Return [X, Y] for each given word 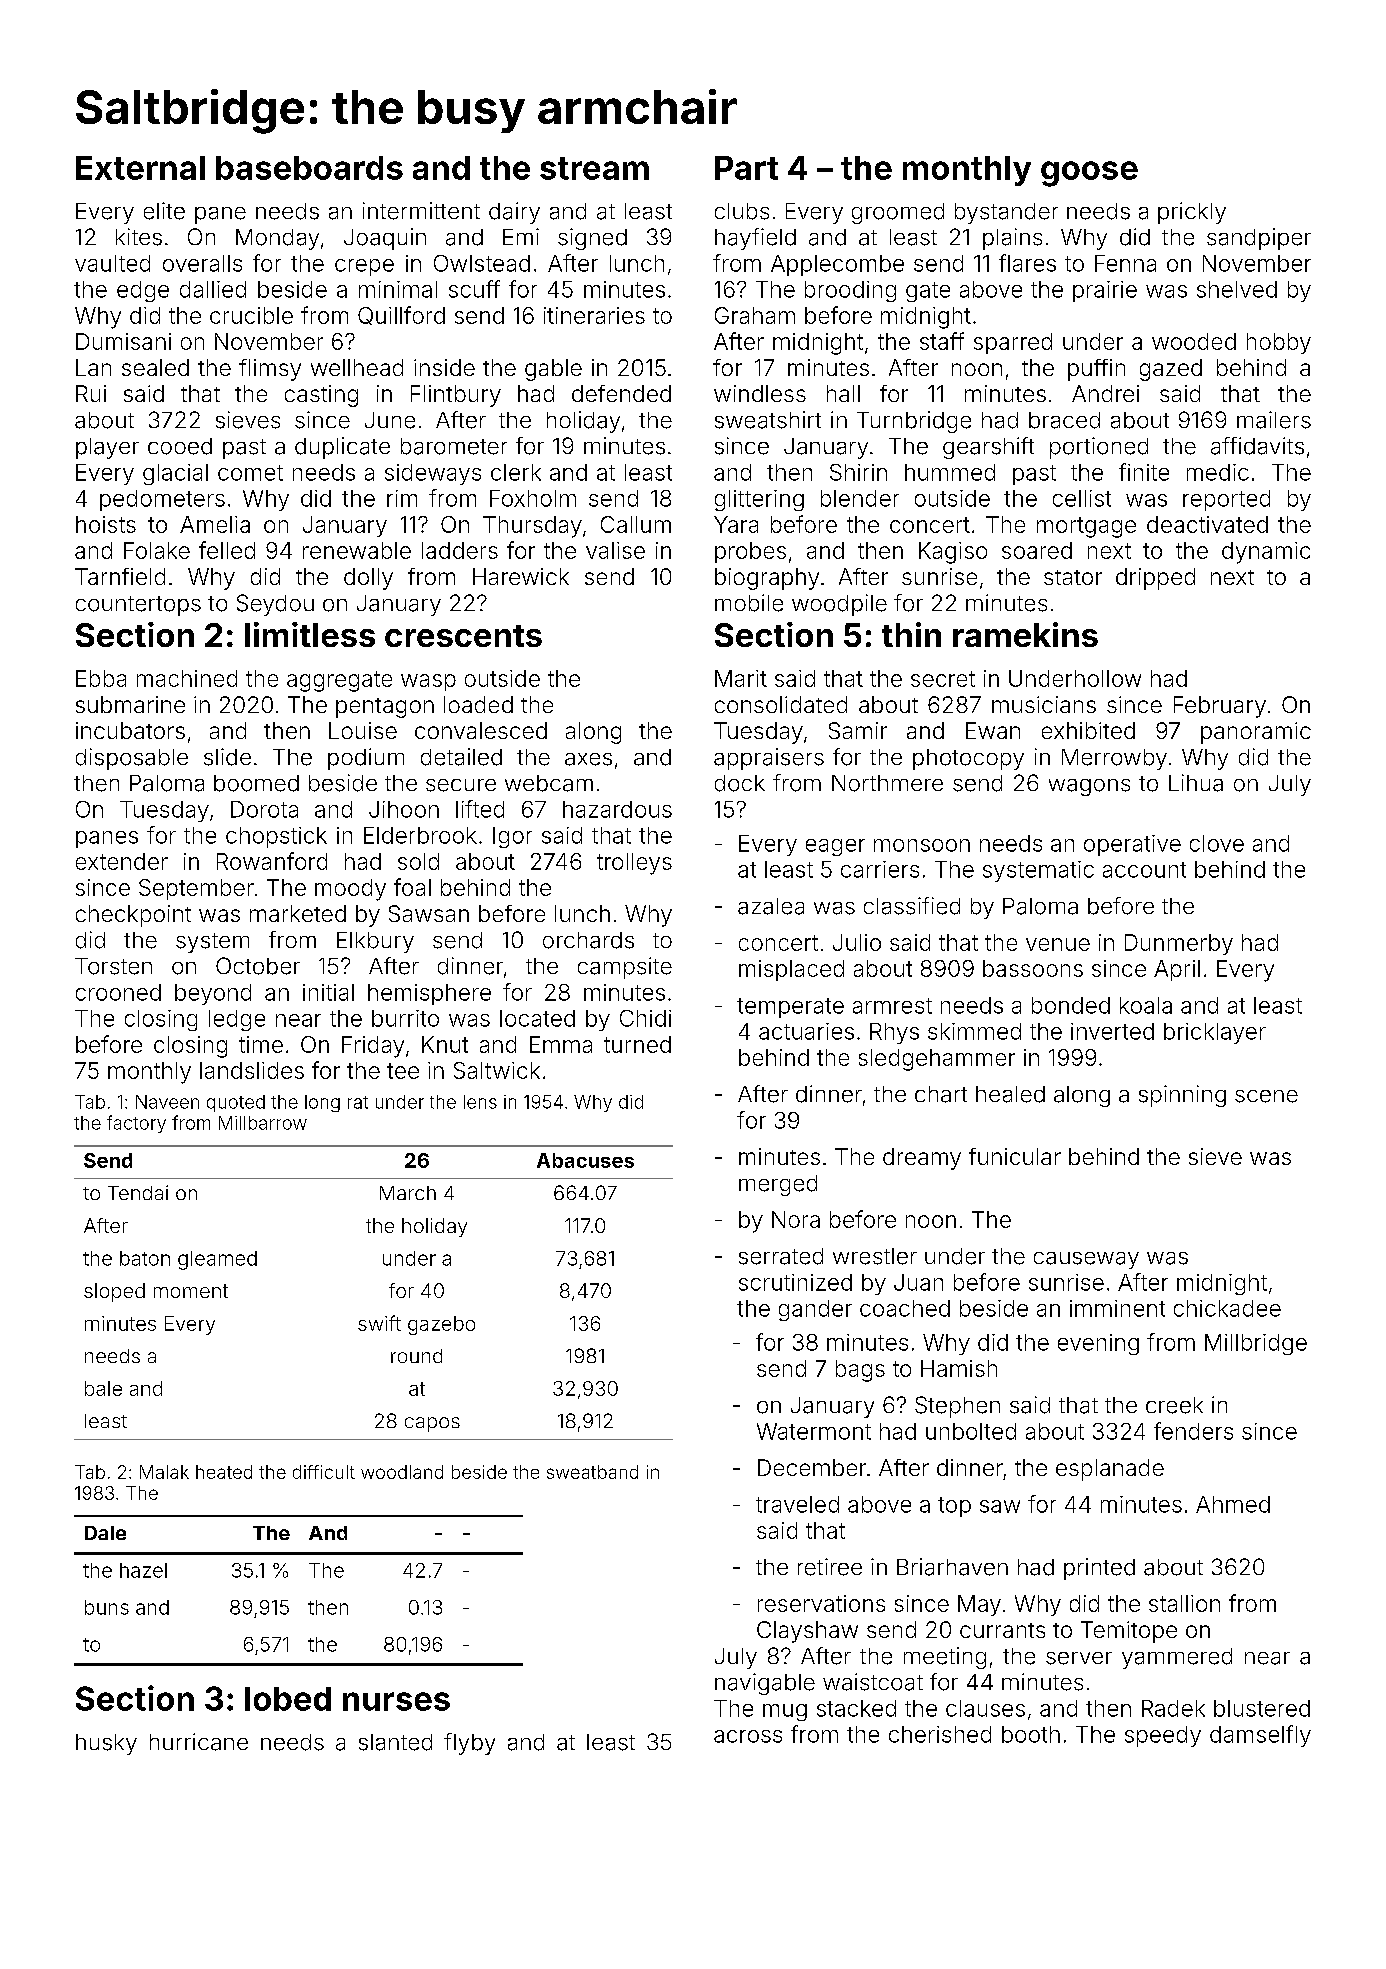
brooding [850, 291]
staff [942, 341]
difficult [324, 1472]
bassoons [1033, 968]
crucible [251, 315]
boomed [256, 783]
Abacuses [585, 1160]
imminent [1117, 1308]
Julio [857, 942]
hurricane [199, 1742]
